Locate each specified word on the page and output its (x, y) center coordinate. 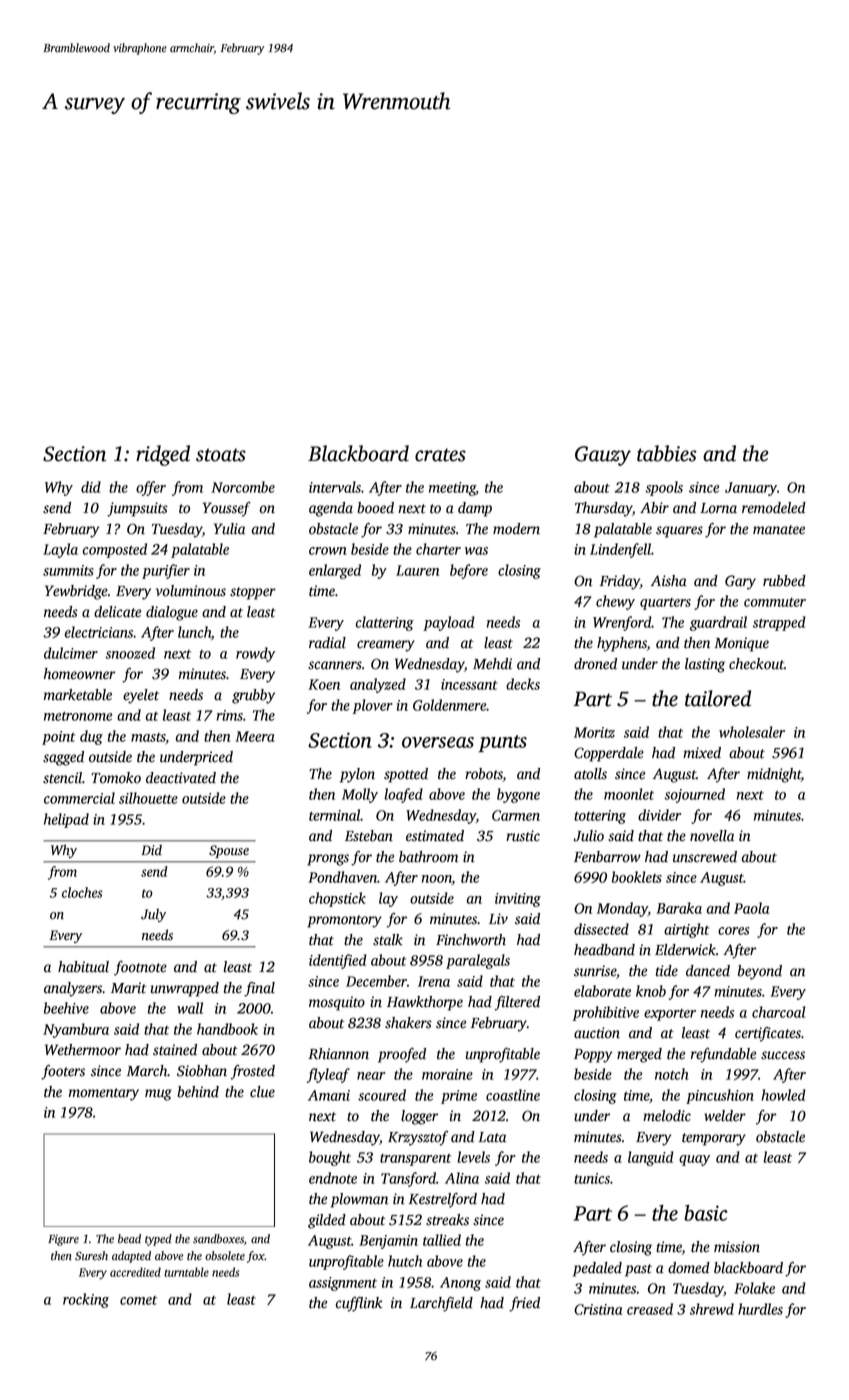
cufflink (359, 1304)
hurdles (760, 1309)
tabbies (667, 453)
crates (440, 455)
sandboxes (218, 1239)
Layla (60, 550)
